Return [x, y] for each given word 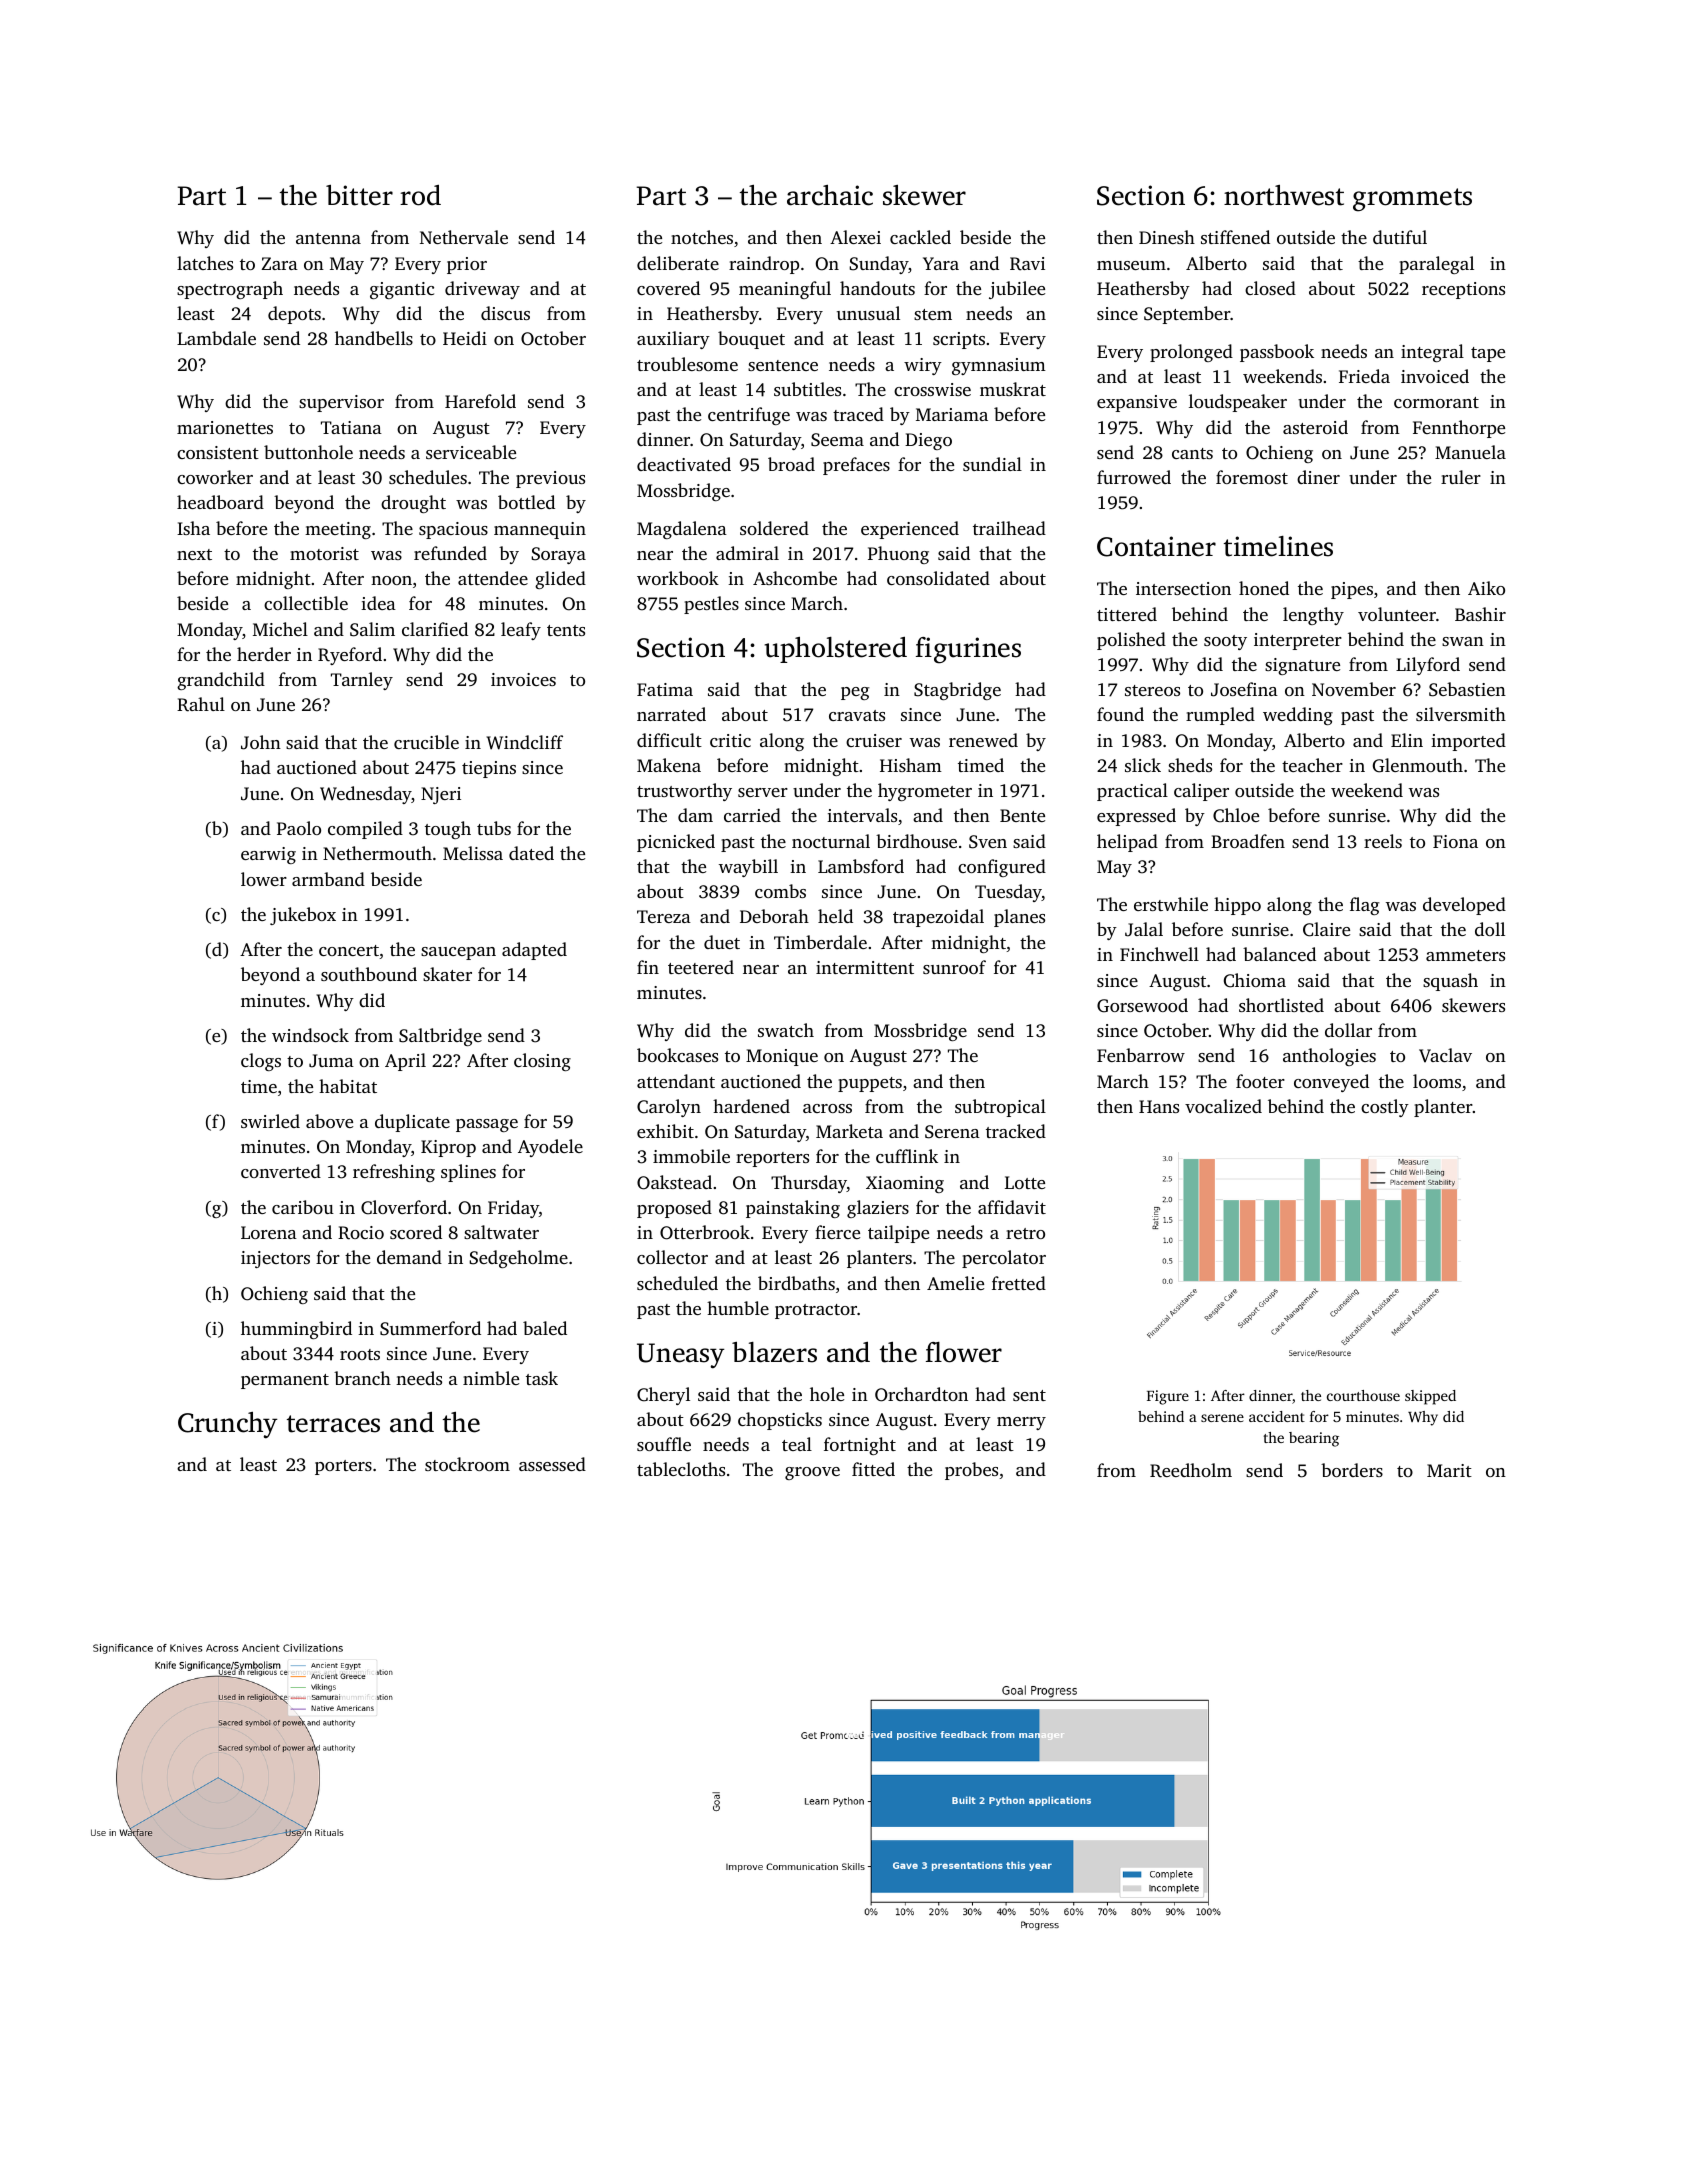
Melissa [473, 853]
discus [505, 313]
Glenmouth [1418, 765]
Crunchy [228, 1425]
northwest [1284, 195]
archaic [830, 195]
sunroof [954, 967]
